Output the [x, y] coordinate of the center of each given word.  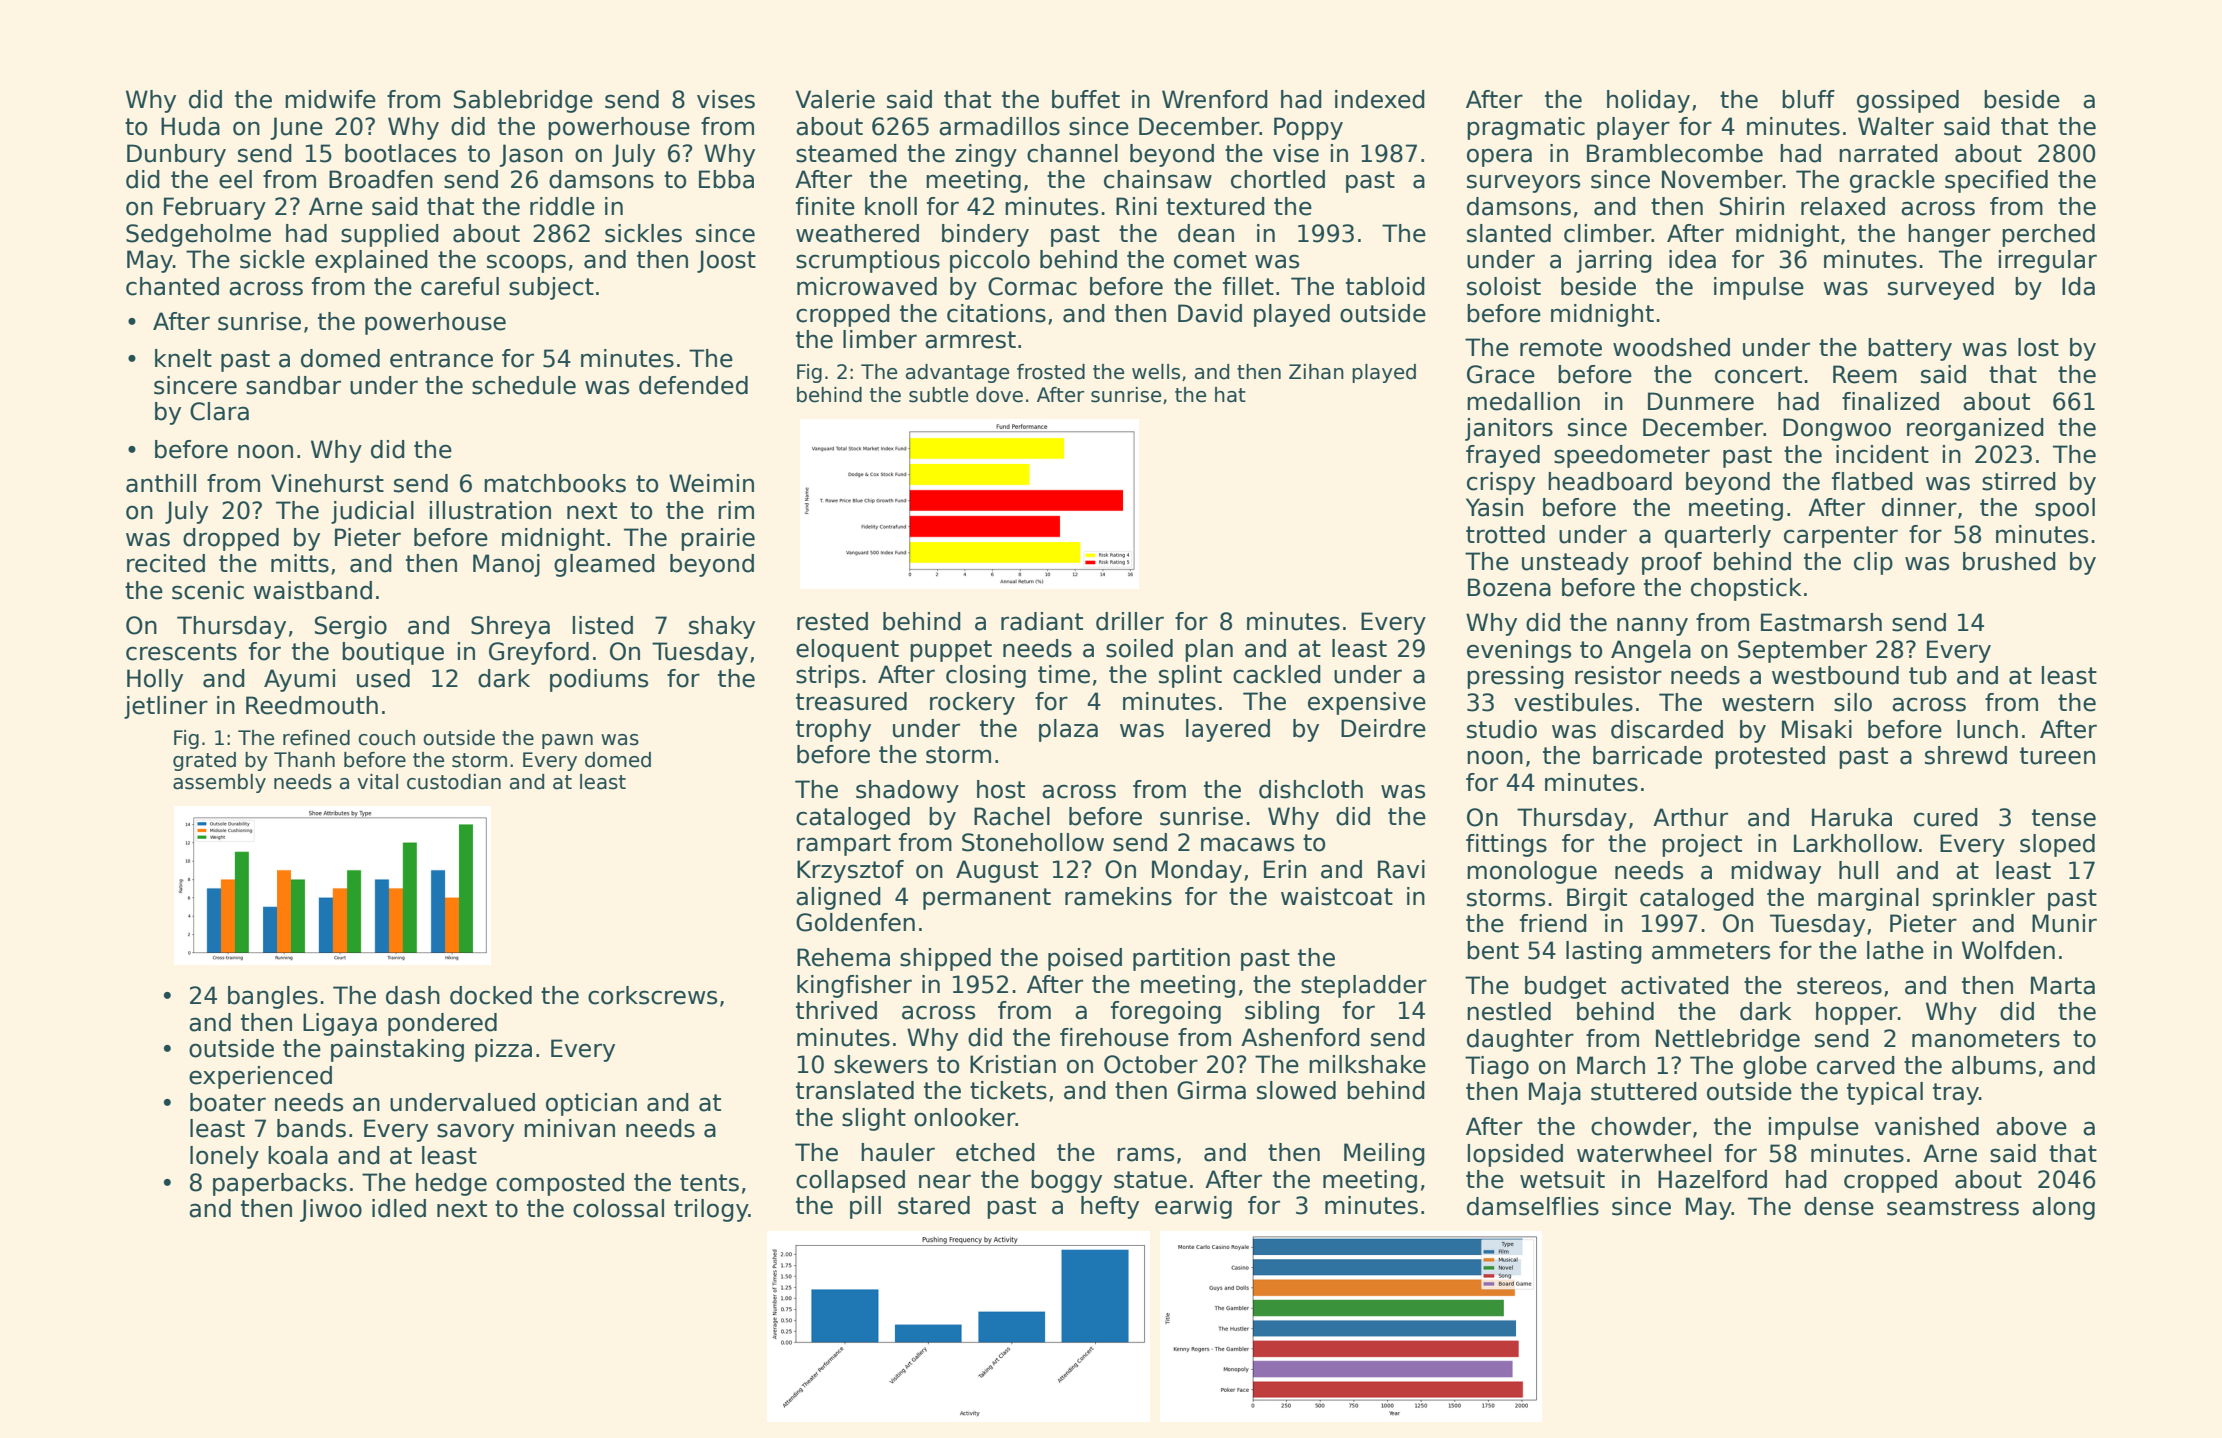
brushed [2009, 561]
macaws [1247, 844]
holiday [1648, 101]
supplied [390, 235]
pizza [503, 1050]
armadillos [999, 126]
